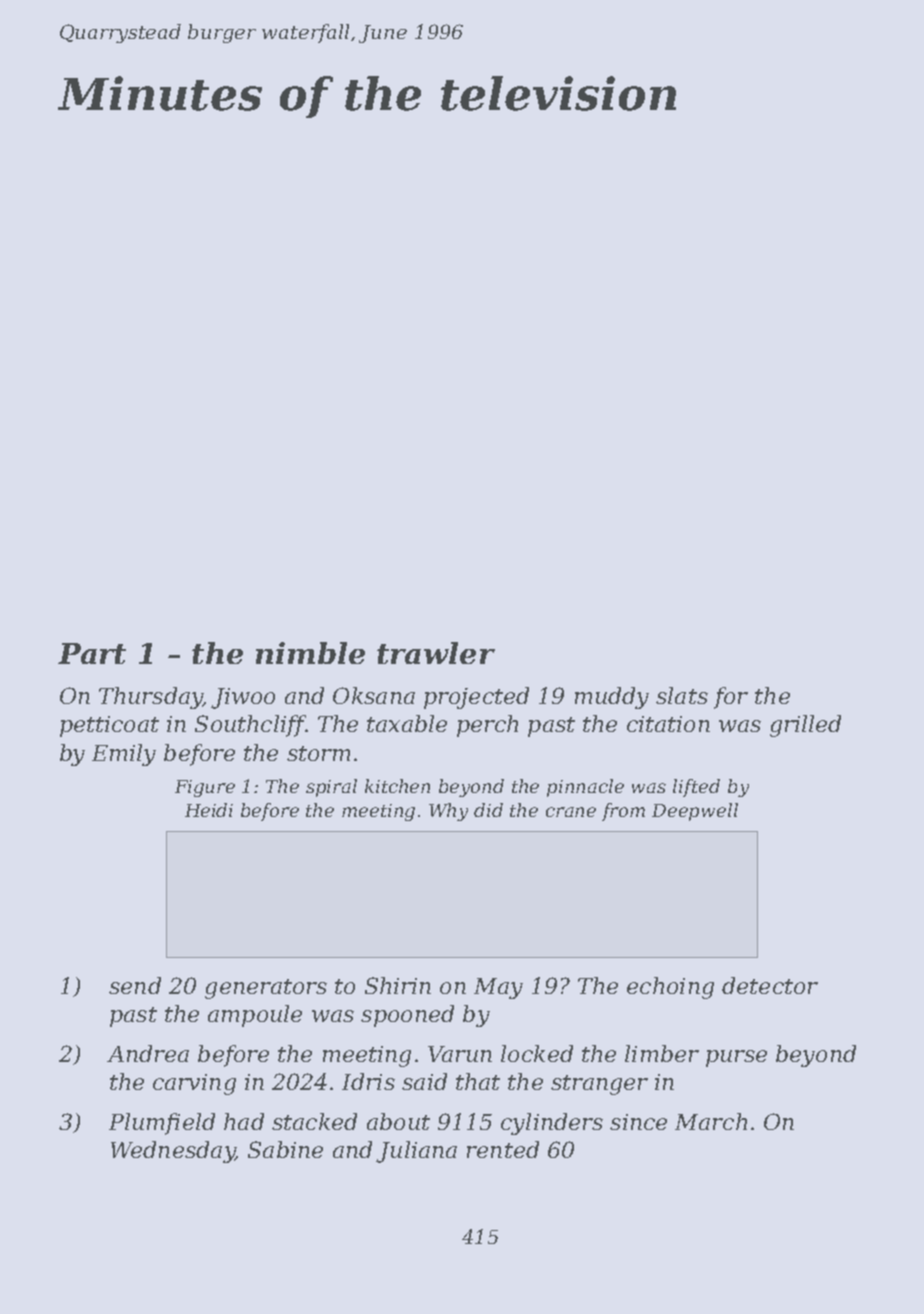 Image resolution: width=924 pixels, height=1314 pixels. What do you see at coordinates (503, 1149) in the screenshot?
I see `rented` at bounding box center [503, 1149].
